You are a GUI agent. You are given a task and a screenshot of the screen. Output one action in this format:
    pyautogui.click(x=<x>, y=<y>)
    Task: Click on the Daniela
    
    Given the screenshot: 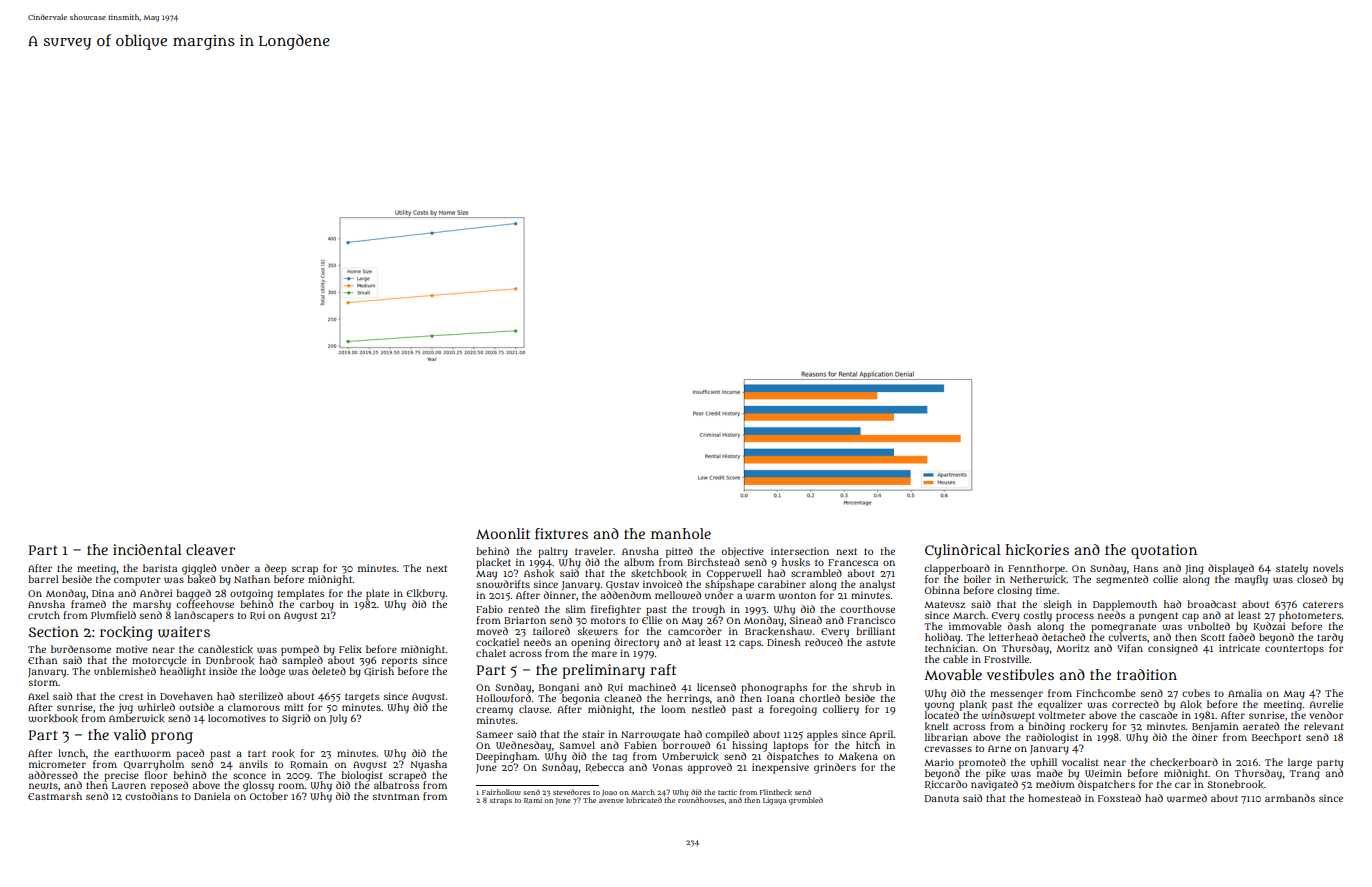 What is the action you would take?
    pyautogui.click(x=212, y=796)
